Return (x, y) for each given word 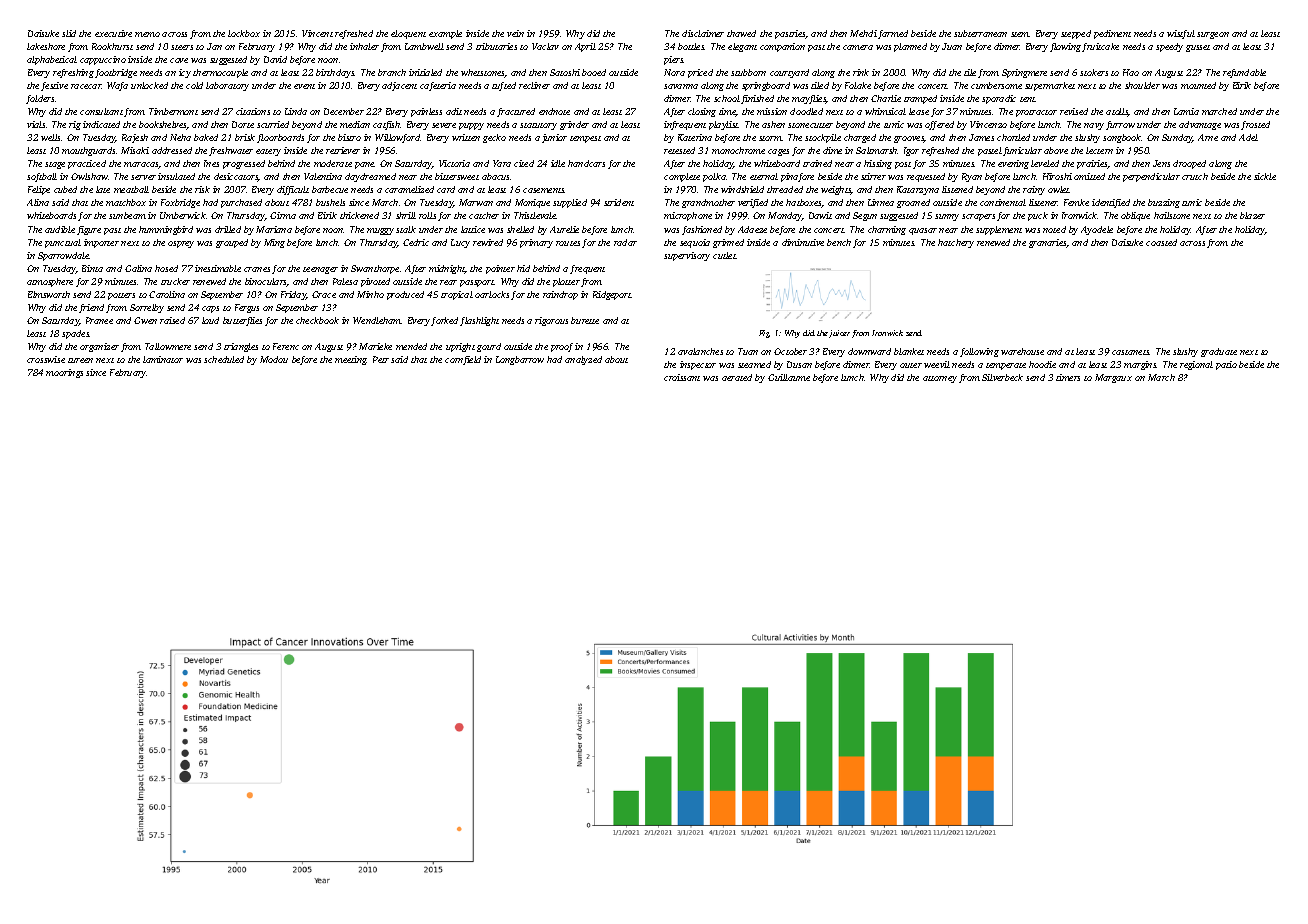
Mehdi (863, 33)
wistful (1181, 34)
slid (69, 33)
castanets (1131, 352)
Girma (283, 215)
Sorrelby (147, 308)
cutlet (724, 255)
